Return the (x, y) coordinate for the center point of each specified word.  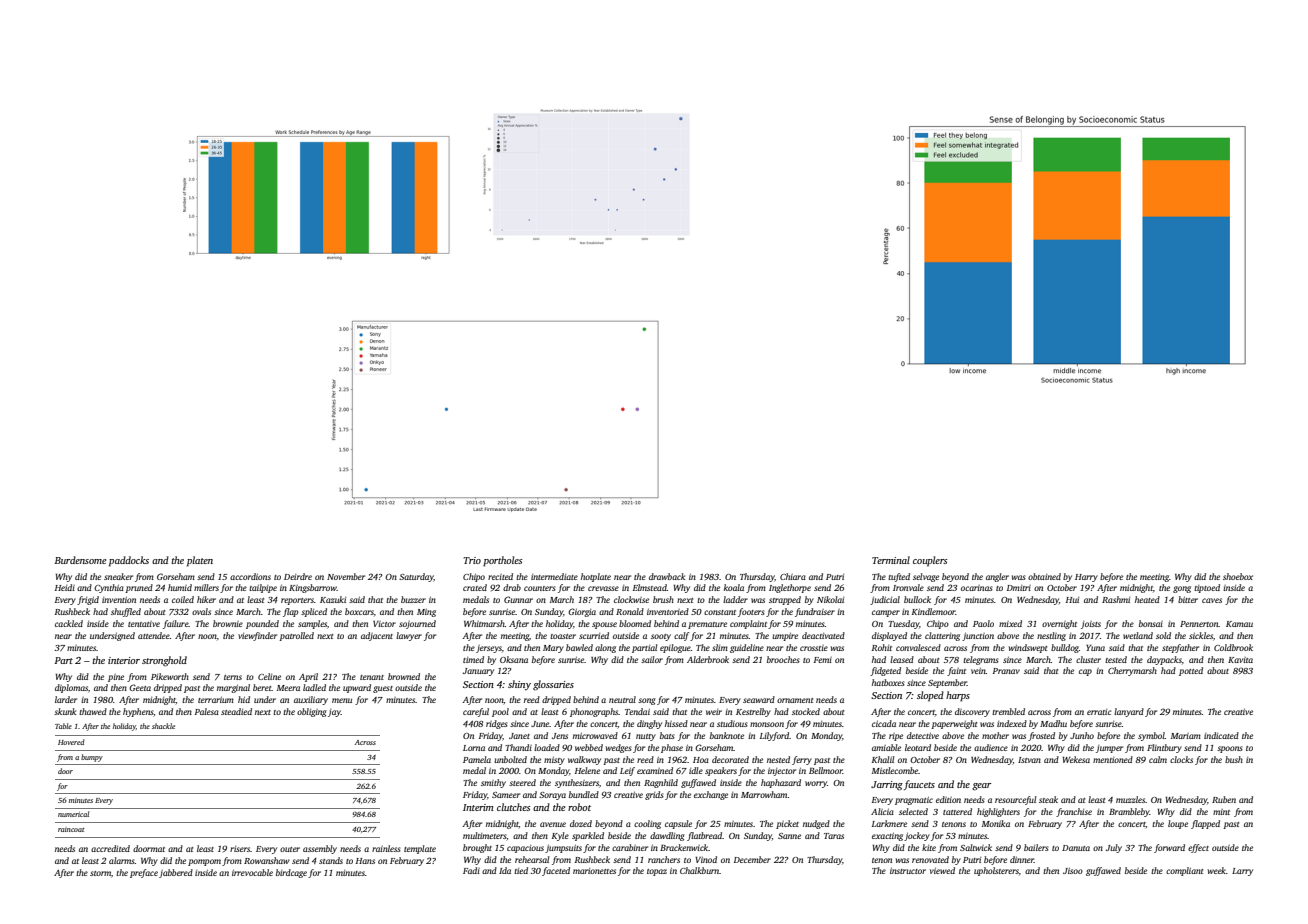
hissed (676, 723)
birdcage (291, 873)
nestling (1051, 636)
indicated (1221, 735)
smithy (493, 783)
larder (66, 699)
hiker (206, 599)
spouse (604, 625)
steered (522, 782)
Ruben (1224, 799)
